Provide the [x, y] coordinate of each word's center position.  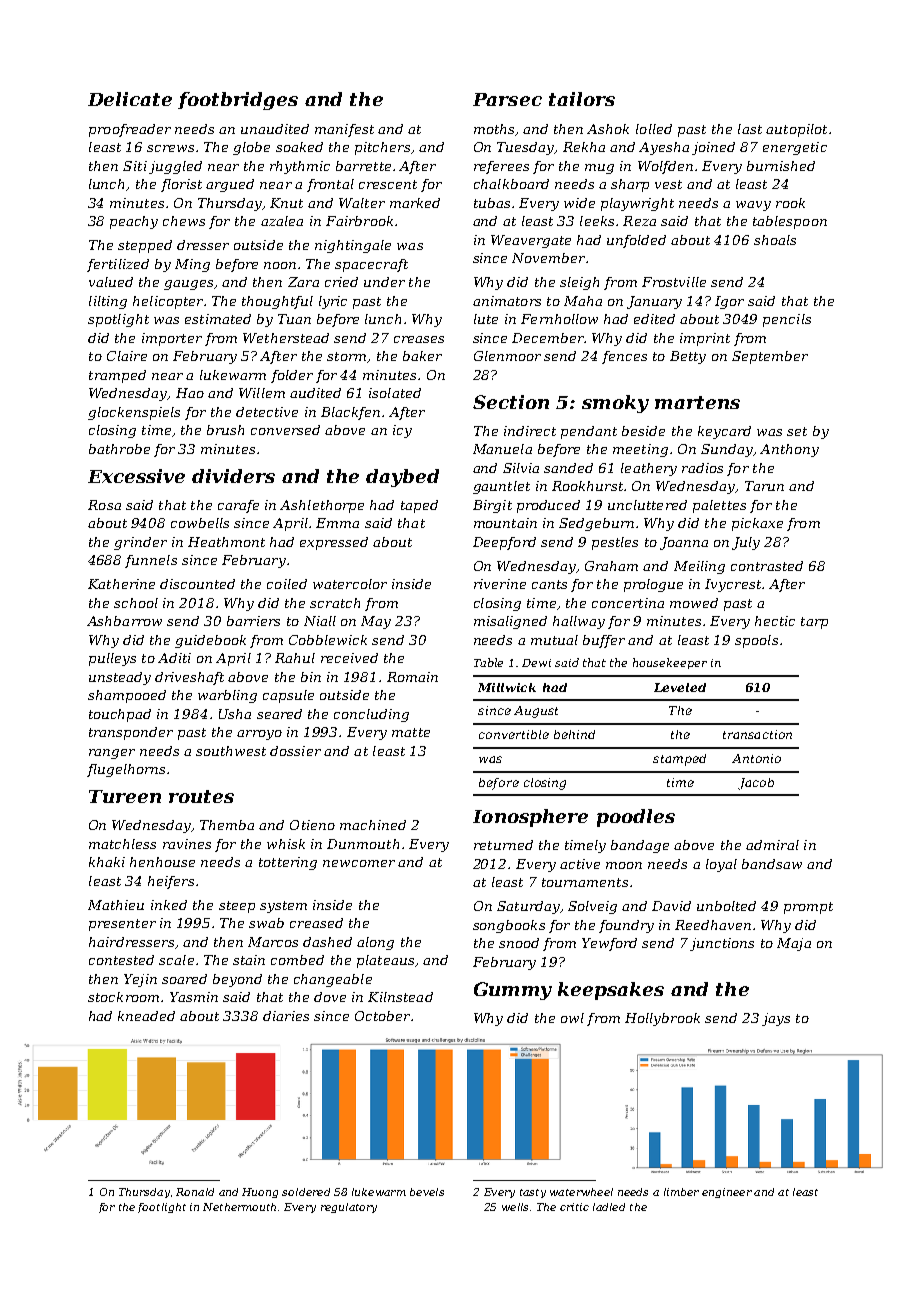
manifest [344, 130]
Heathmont [226, 542]
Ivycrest [733, 585]
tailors [582, 99]
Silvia [521, 468]
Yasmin [194, 997]
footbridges [238, 101]
